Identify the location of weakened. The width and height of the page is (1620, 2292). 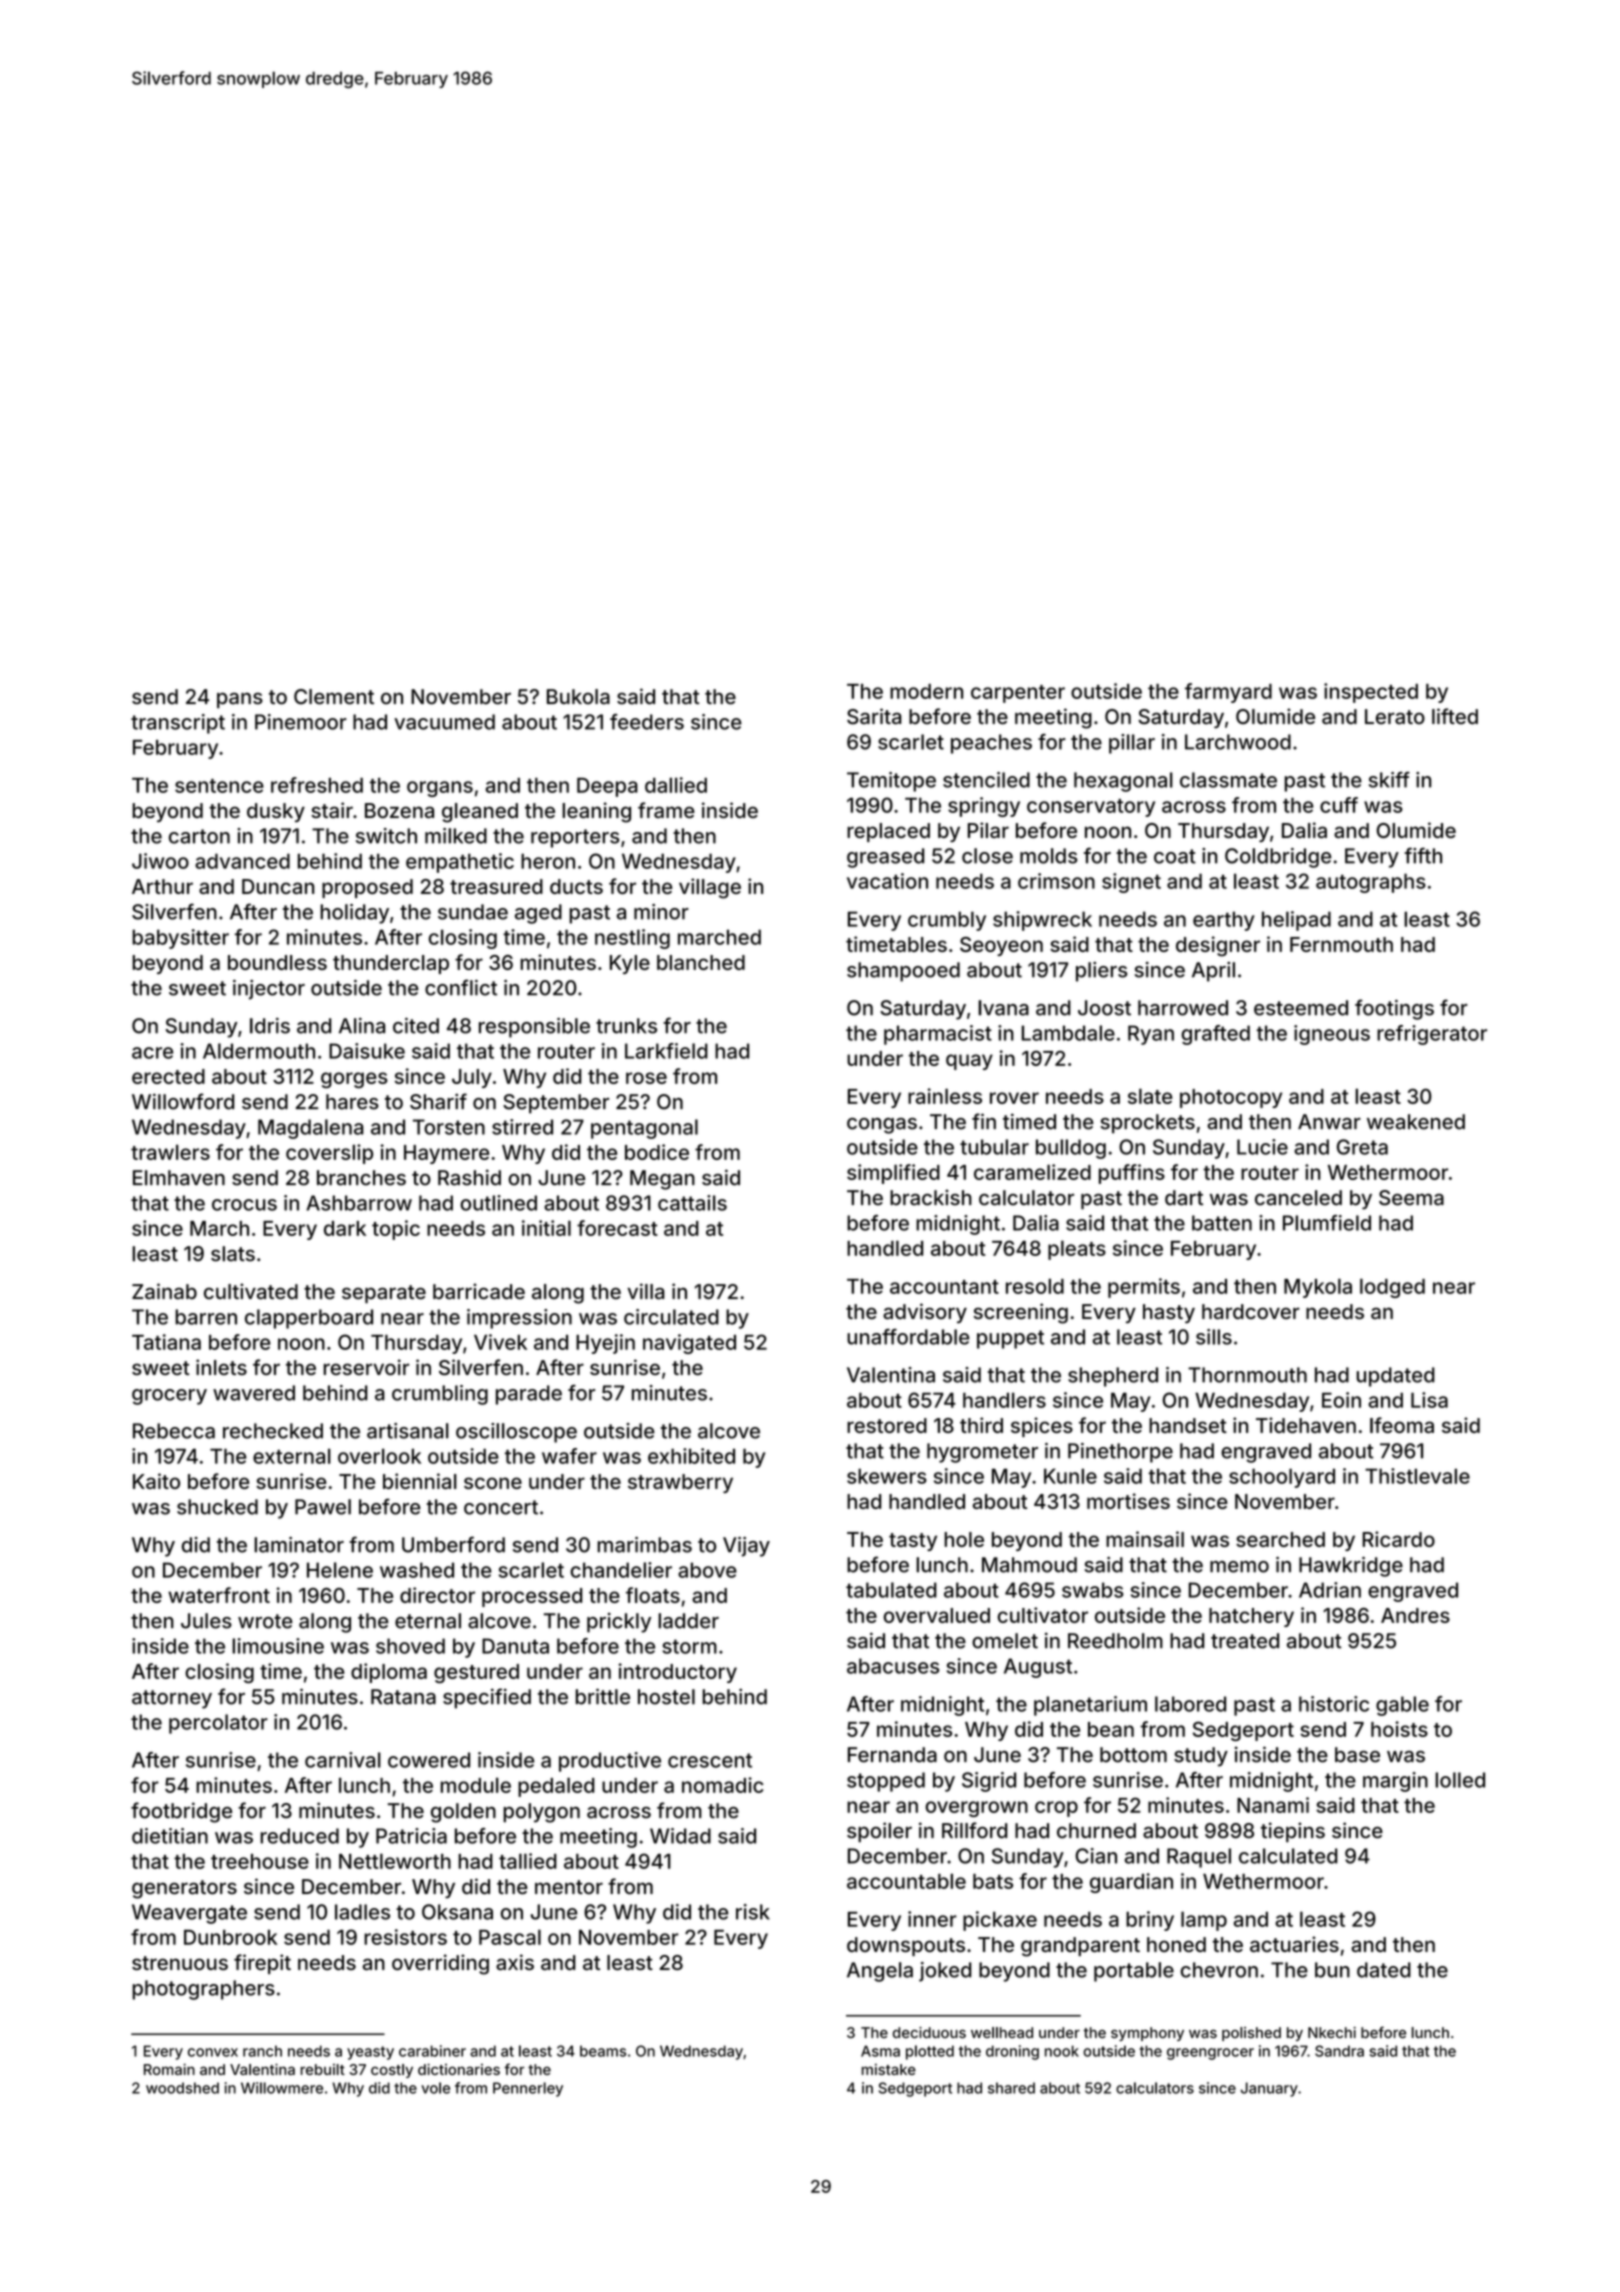
(1416, 1122).
